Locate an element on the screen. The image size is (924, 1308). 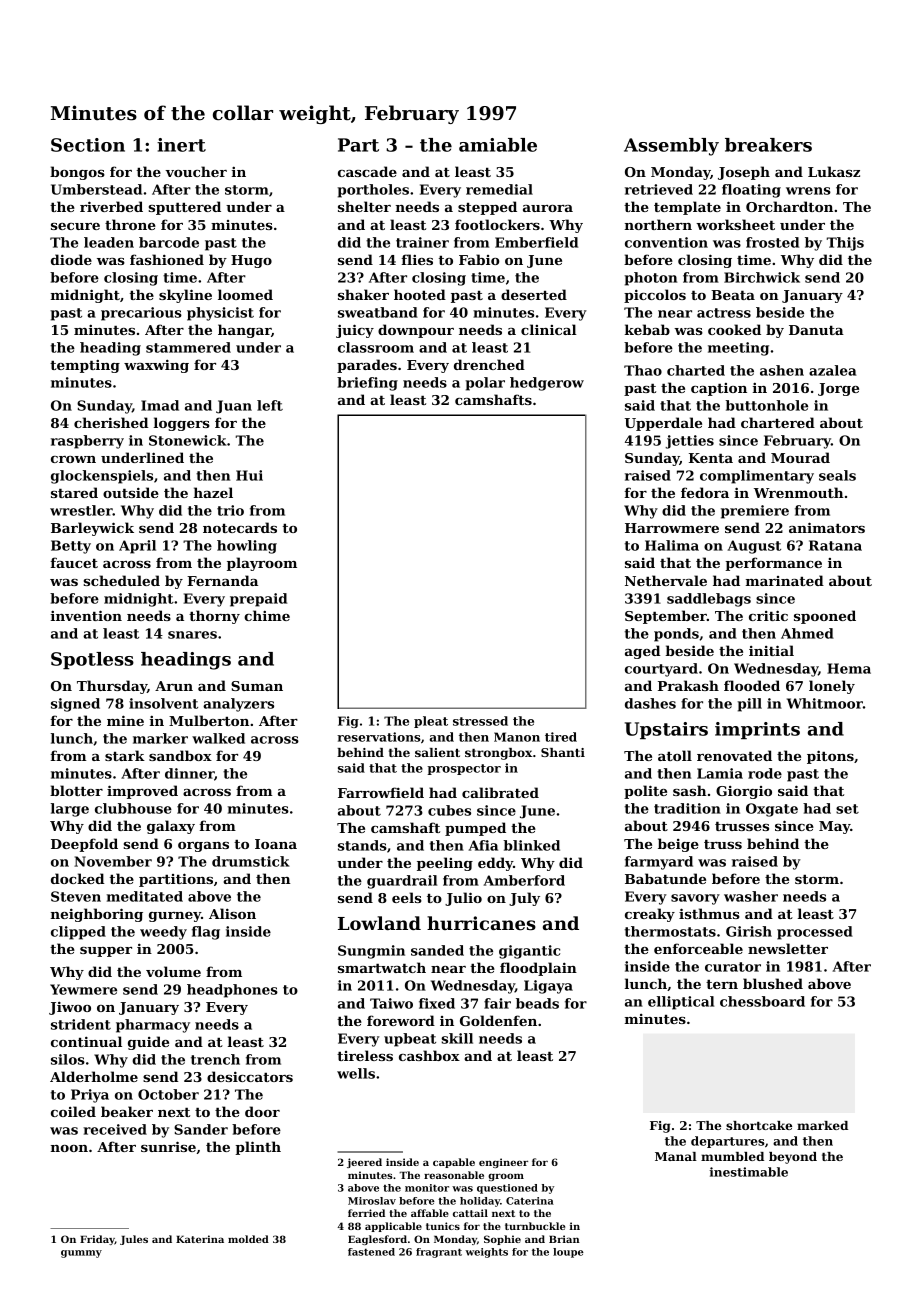
riverbed is located at coordinates (111, 206).
